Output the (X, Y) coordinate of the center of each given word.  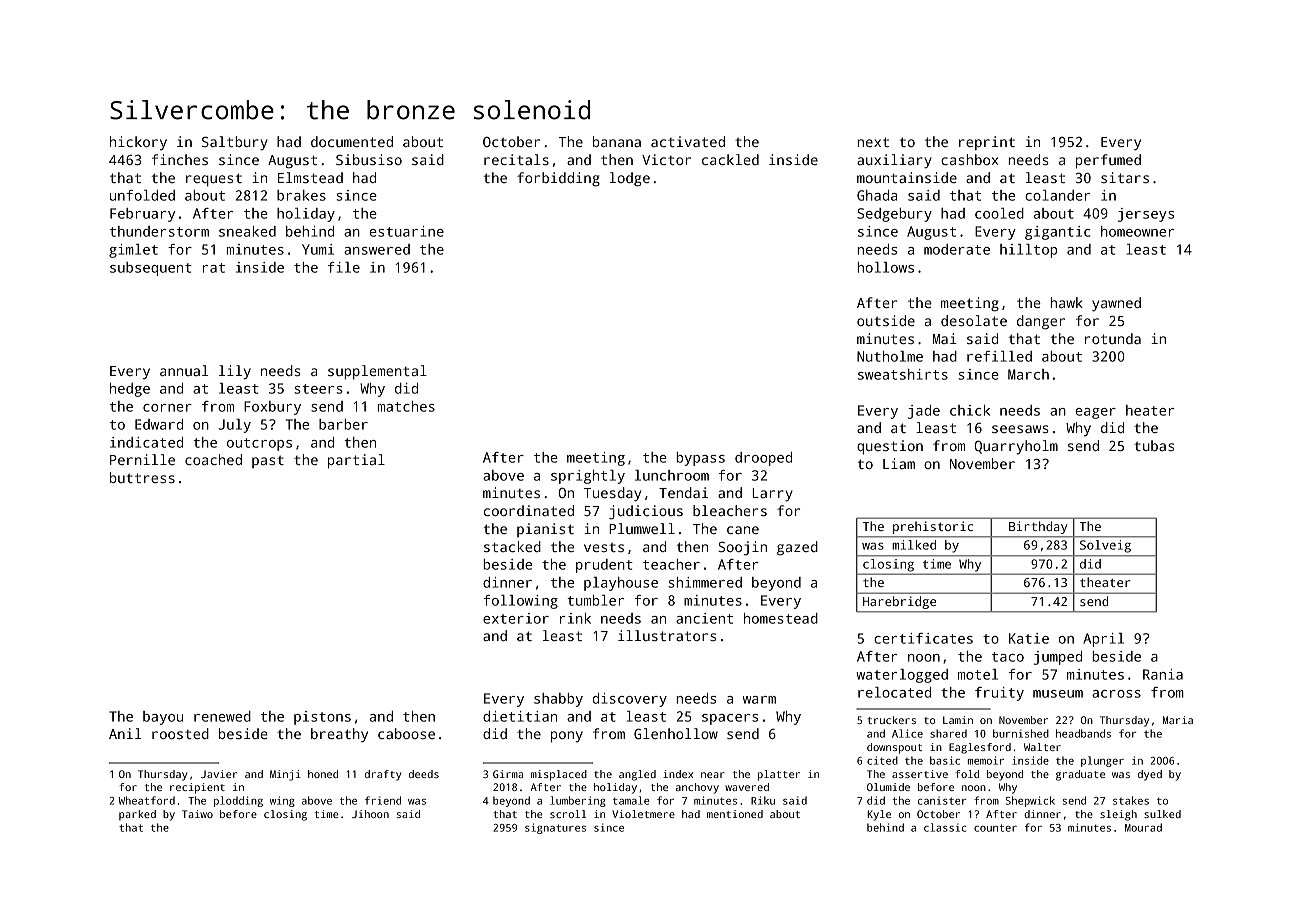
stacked (512, 546)
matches (406, 406)
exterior (516, 618)
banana (617, 141)
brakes (301, 195)
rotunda (1113, 338)
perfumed (1108, 161)
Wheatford (146, 800)
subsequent (151, 269)
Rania (1163, 674)
